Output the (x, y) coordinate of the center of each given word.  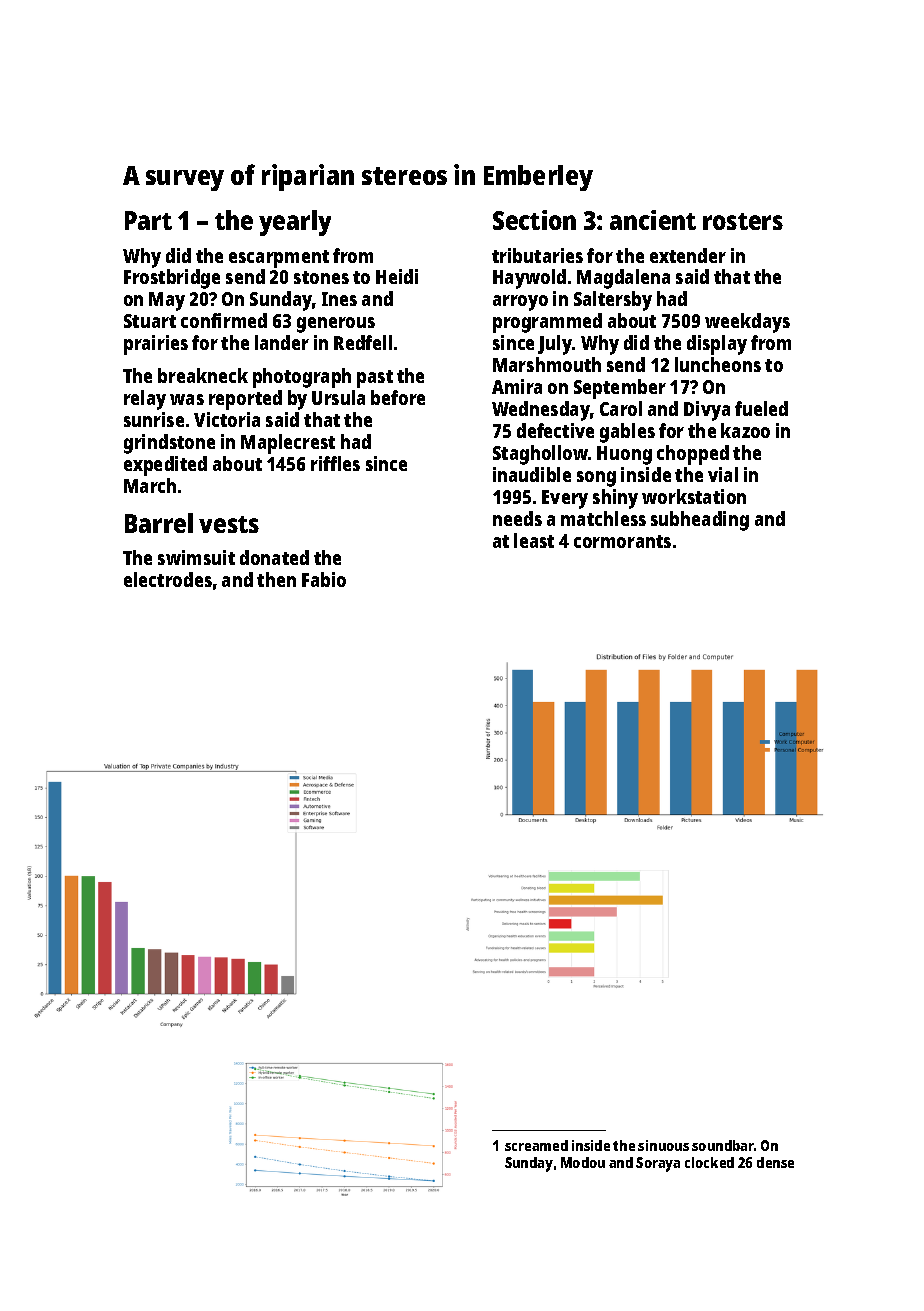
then (276, 579)
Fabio (324, 579)
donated (274, 557)
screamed (536, 1145)
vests (229, 524)
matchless (603, 518)
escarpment (279, 259)
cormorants (622, 541)
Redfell (363, 342)
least (534, 540)
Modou (583, 1162)
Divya (707, 411)
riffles (335, 463)
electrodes (168, 579)
